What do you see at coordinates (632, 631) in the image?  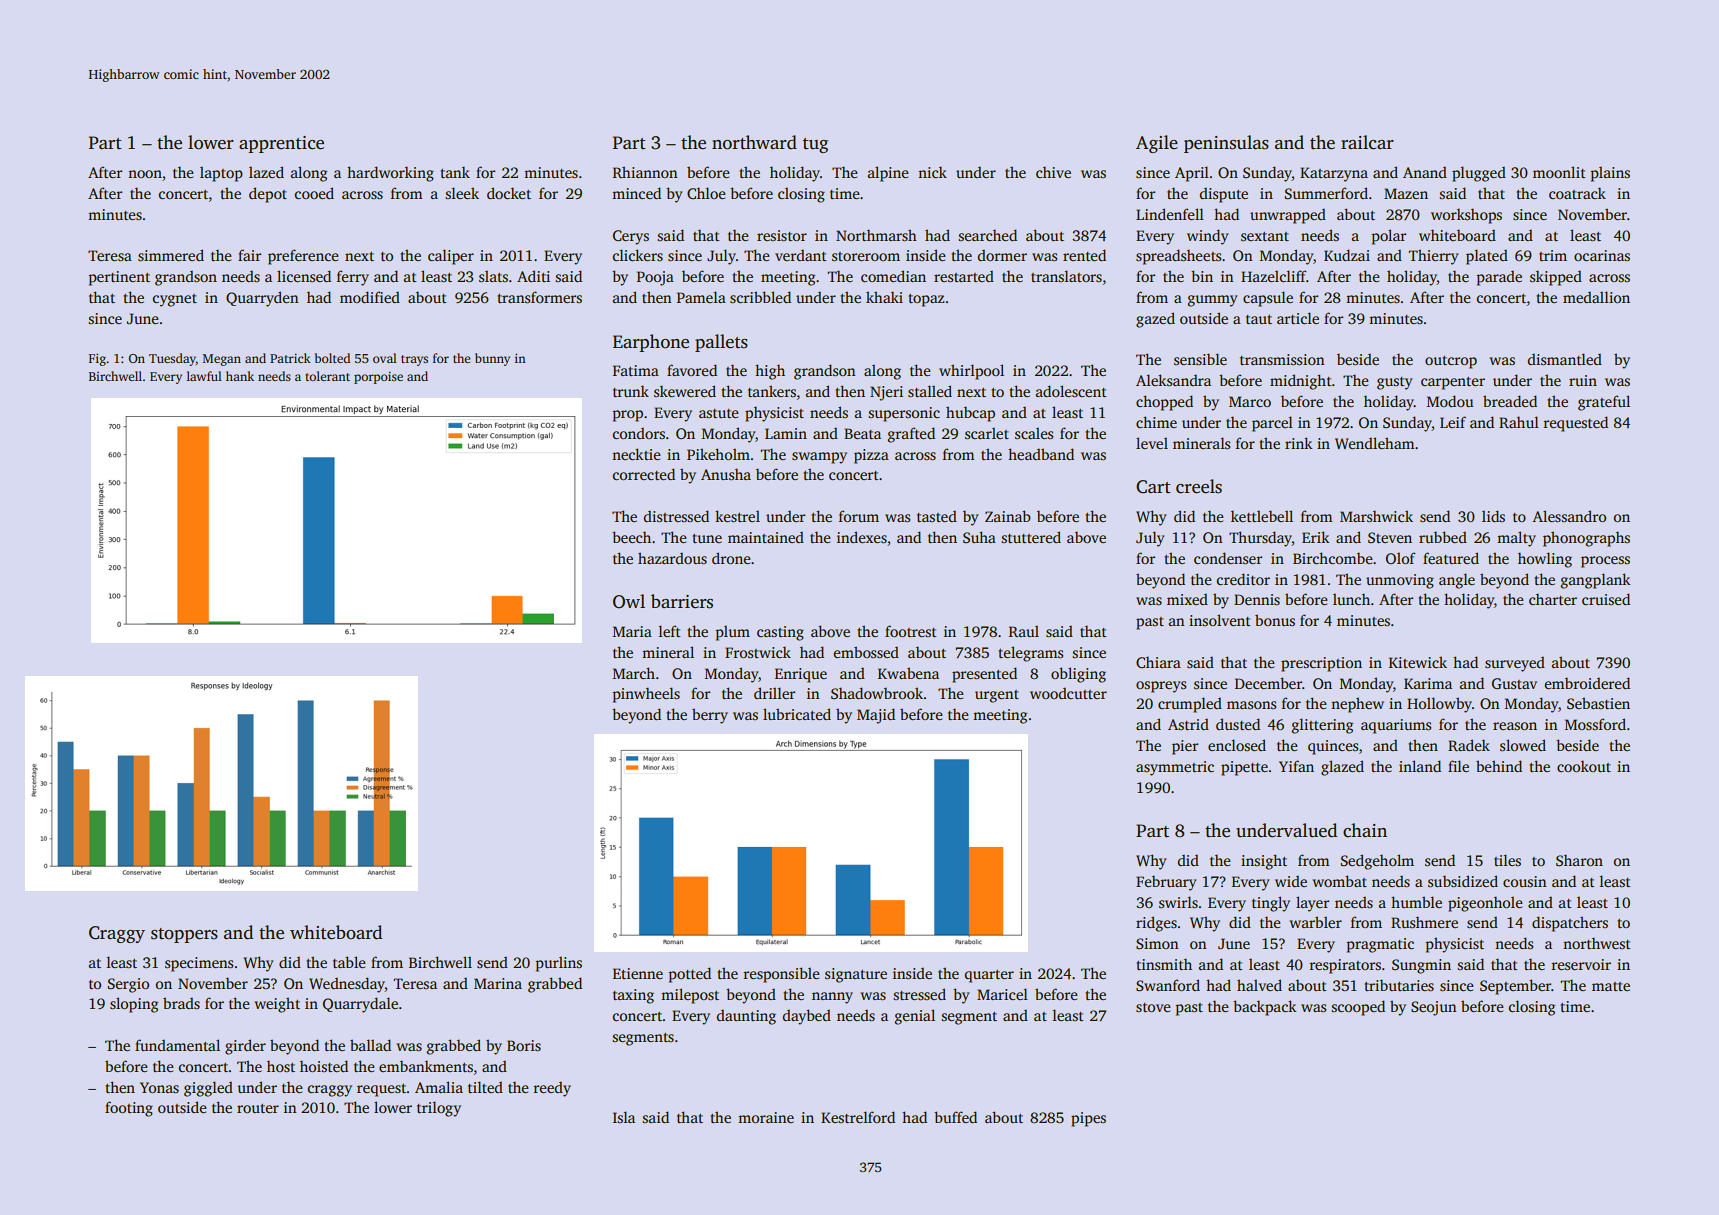 I see `Maria` at bounding box center [632, 631].
